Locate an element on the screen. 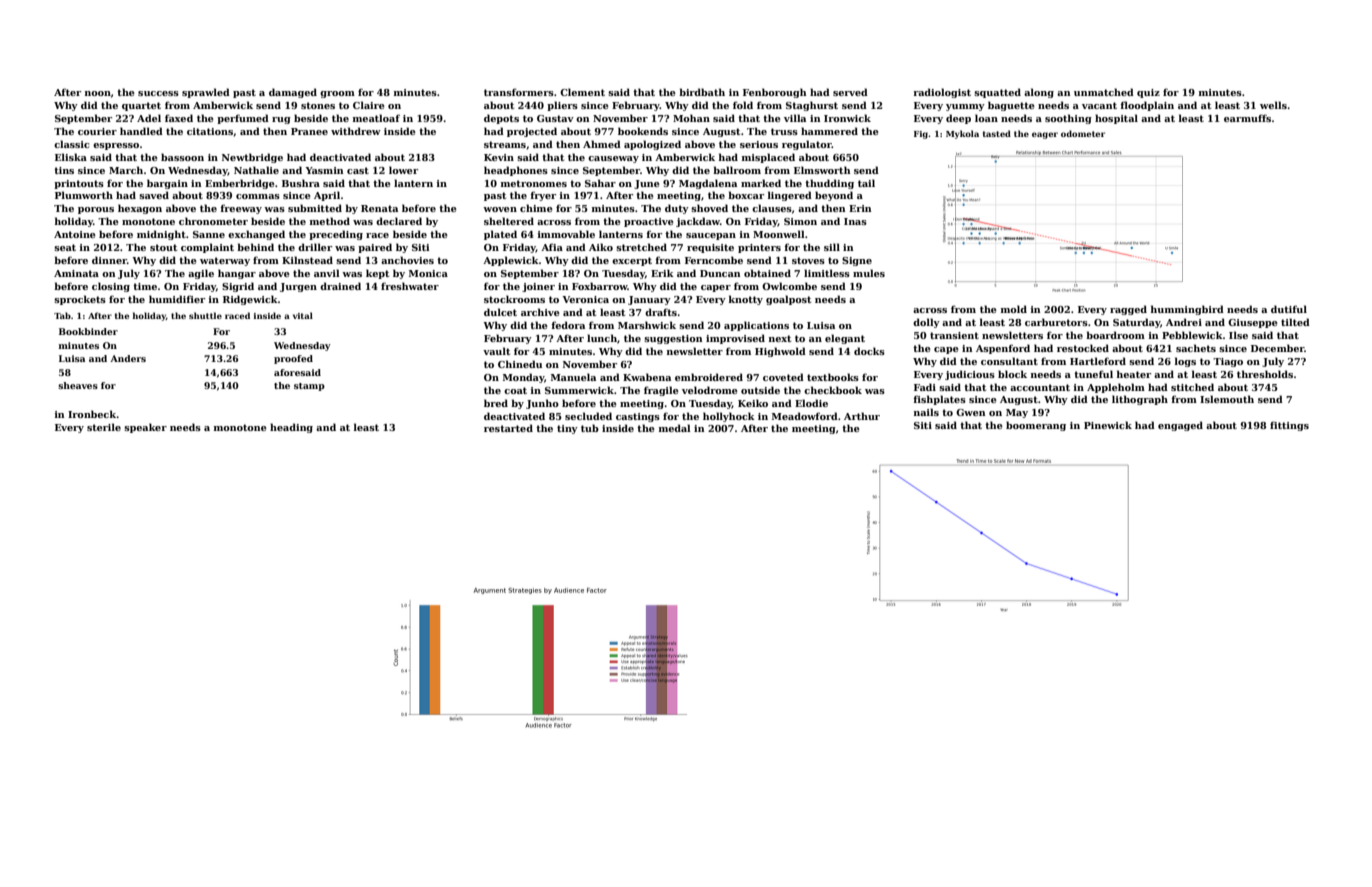 Image resolution: width=1372 pixels, height=887 pixels. groom is located at coordinates (337, 94).
